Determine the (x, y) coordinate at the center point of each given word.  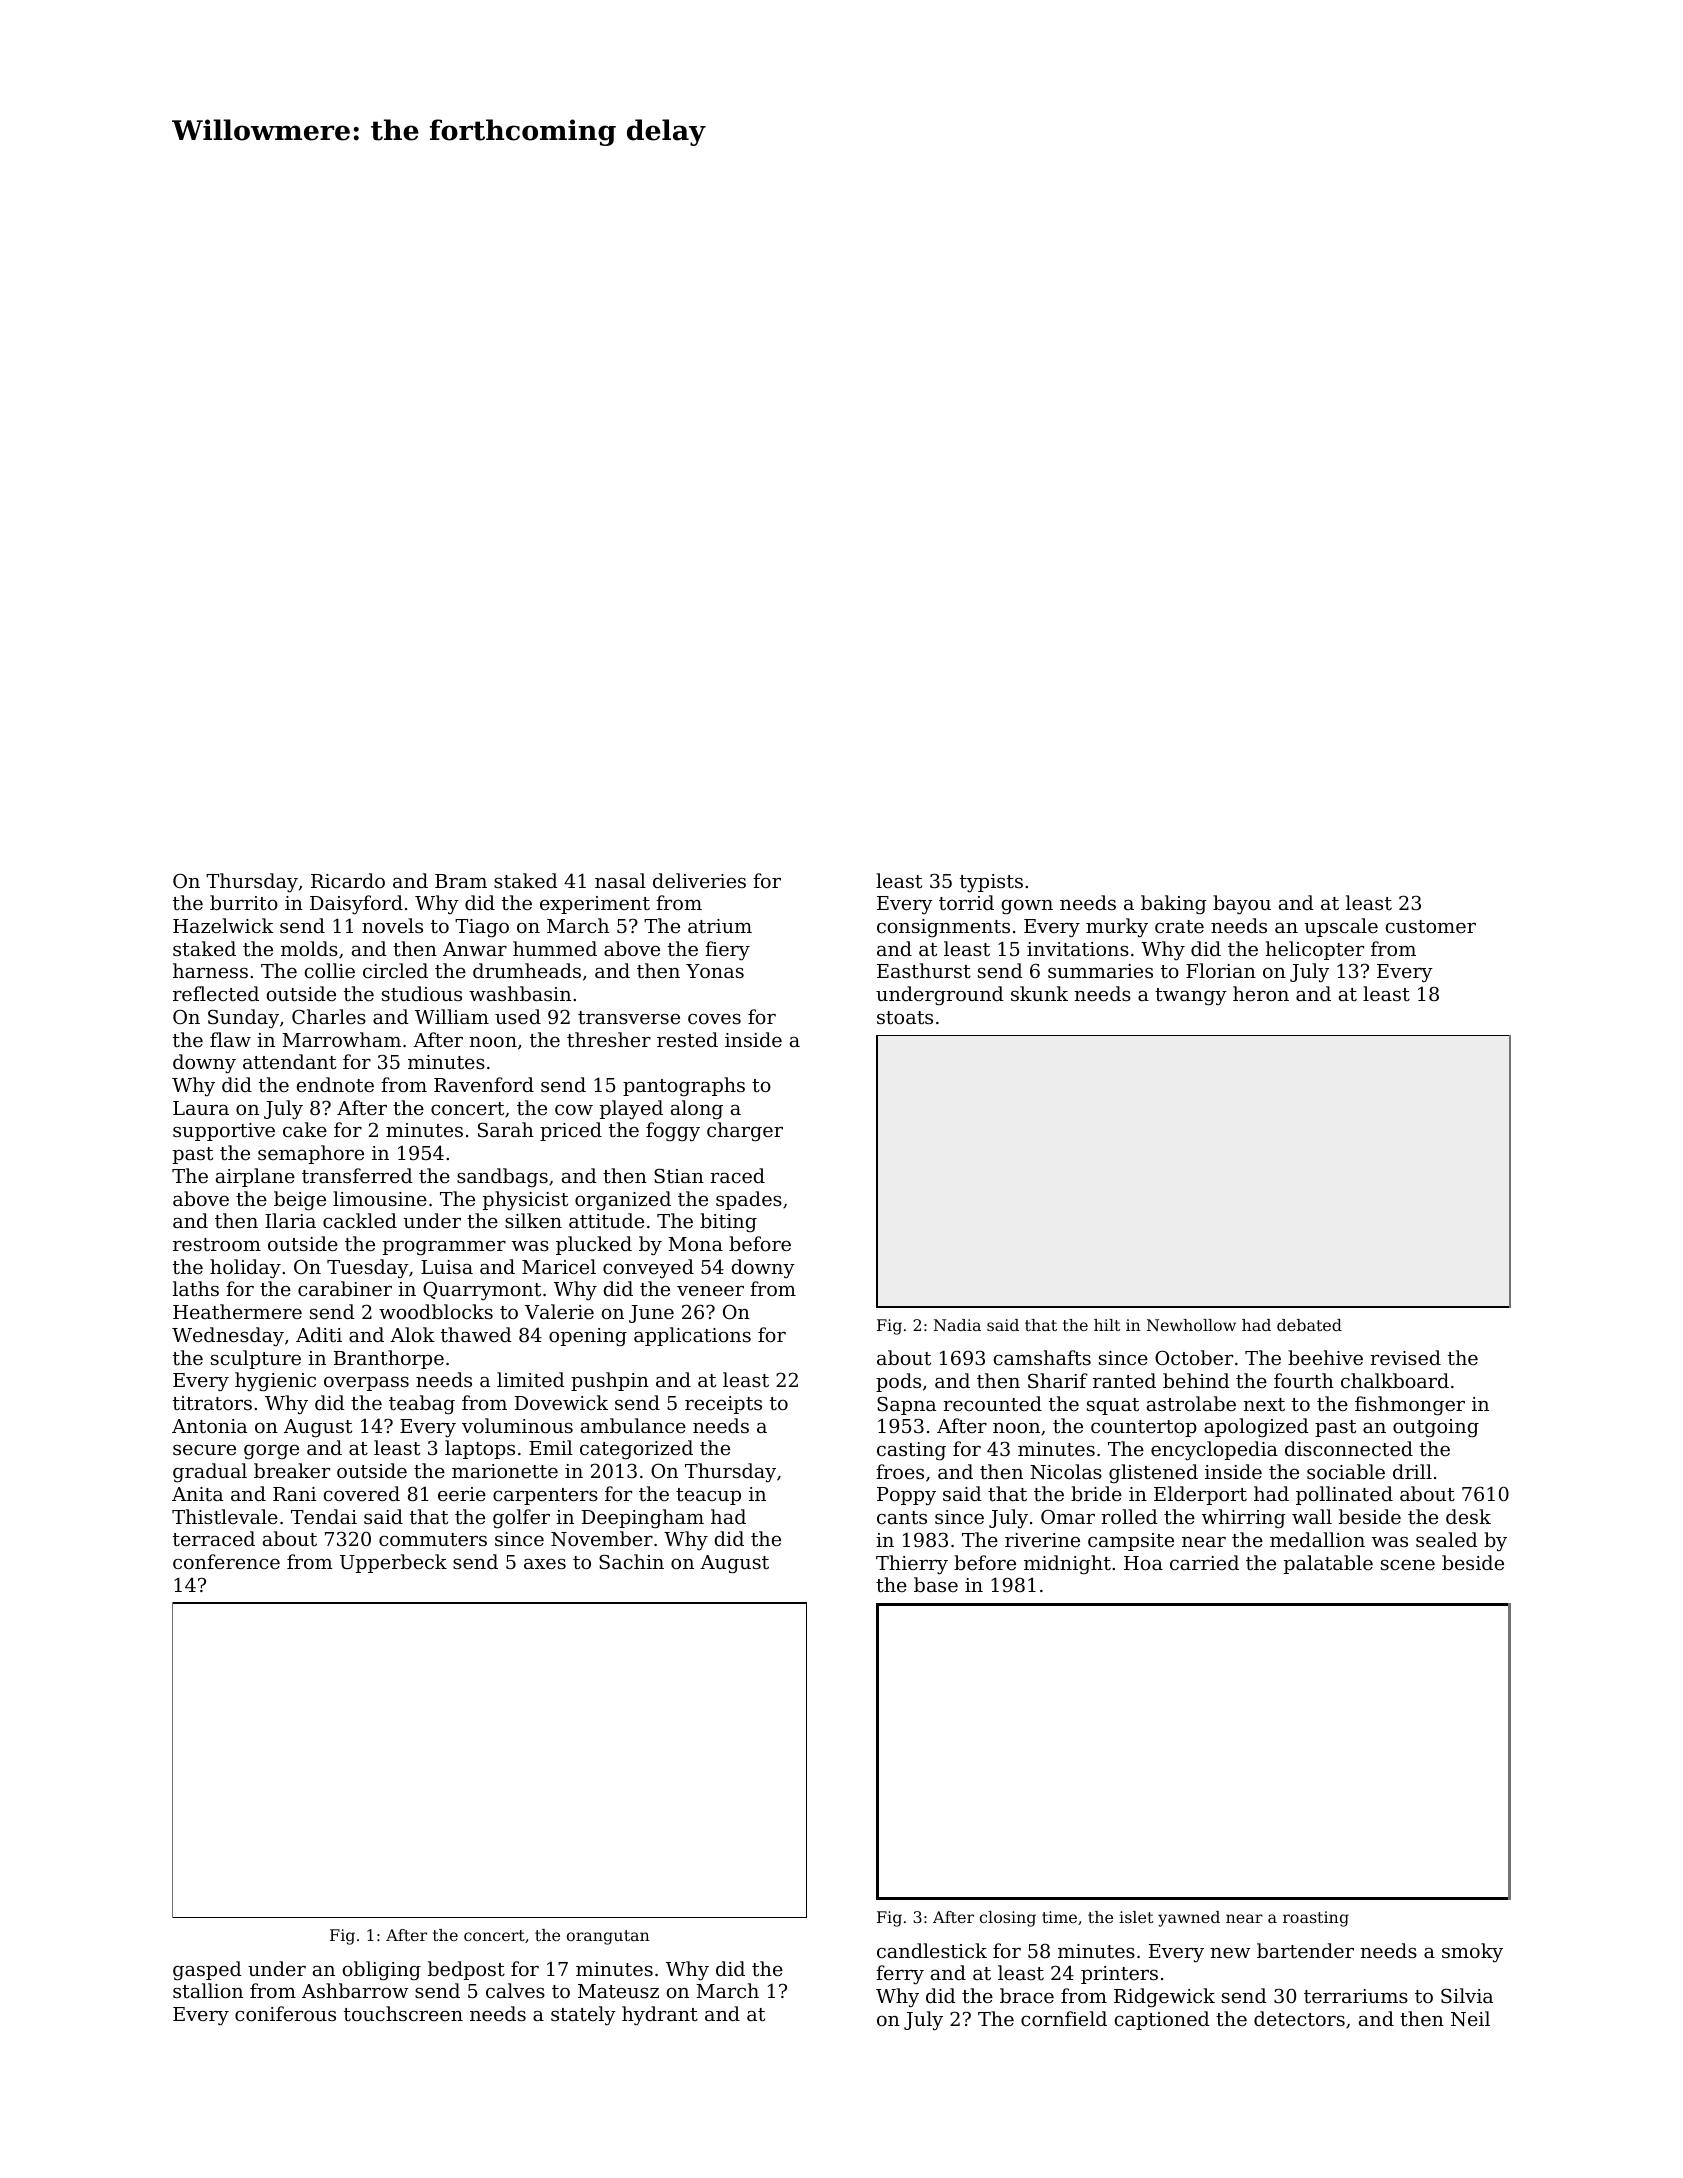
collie (330, 970)
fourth (1304, 1380)
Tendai (324, 1516)
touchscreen (403, 2013)
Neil (1470, 2019)
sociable (1346, 1471)
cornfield (1064, 2018)
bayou (1242, 904)
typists (991, 883)
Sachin (631, 1561)
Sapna (906, 1405)
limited (531, 1379)
